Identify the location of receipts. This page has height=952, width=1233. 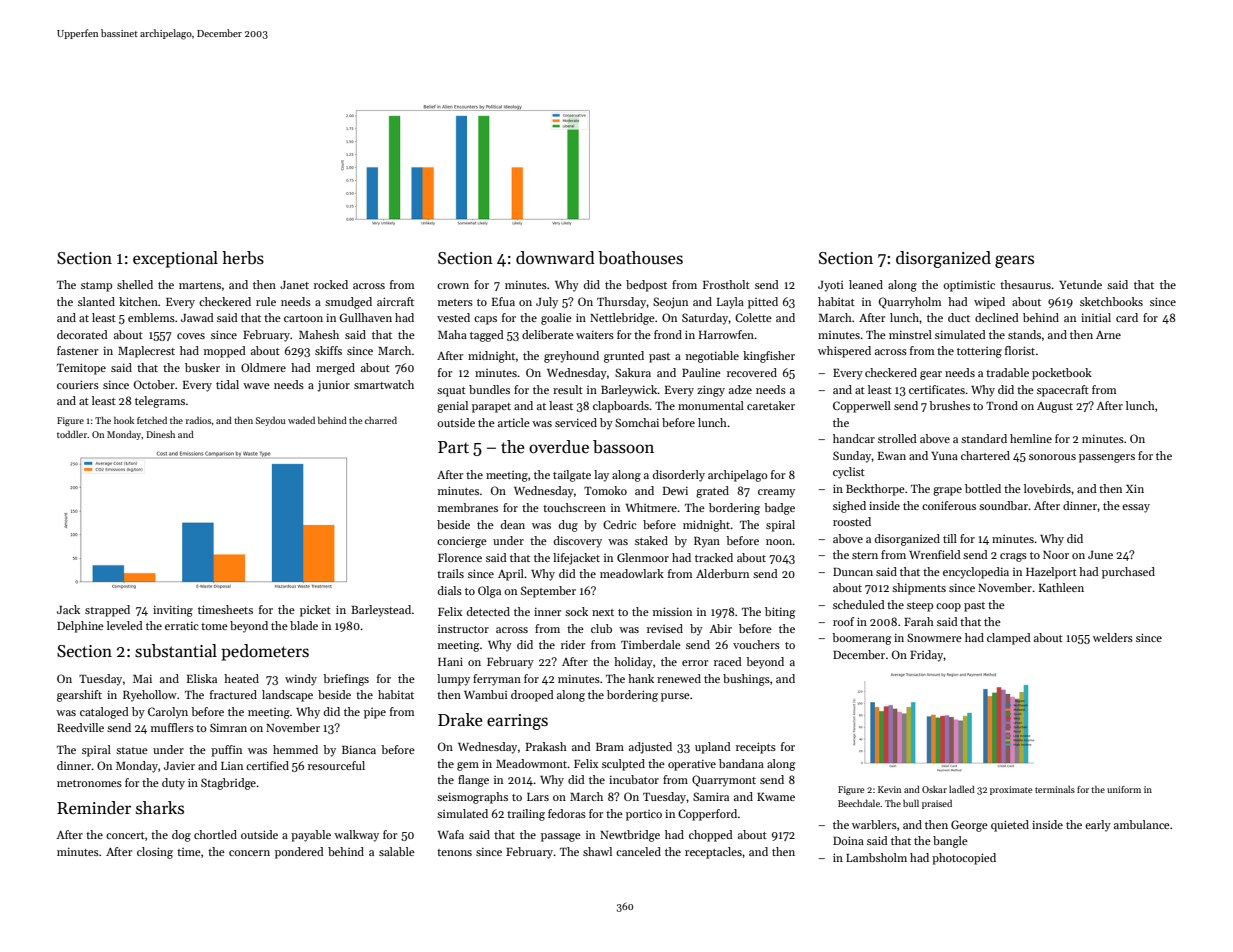
(756, 748).
